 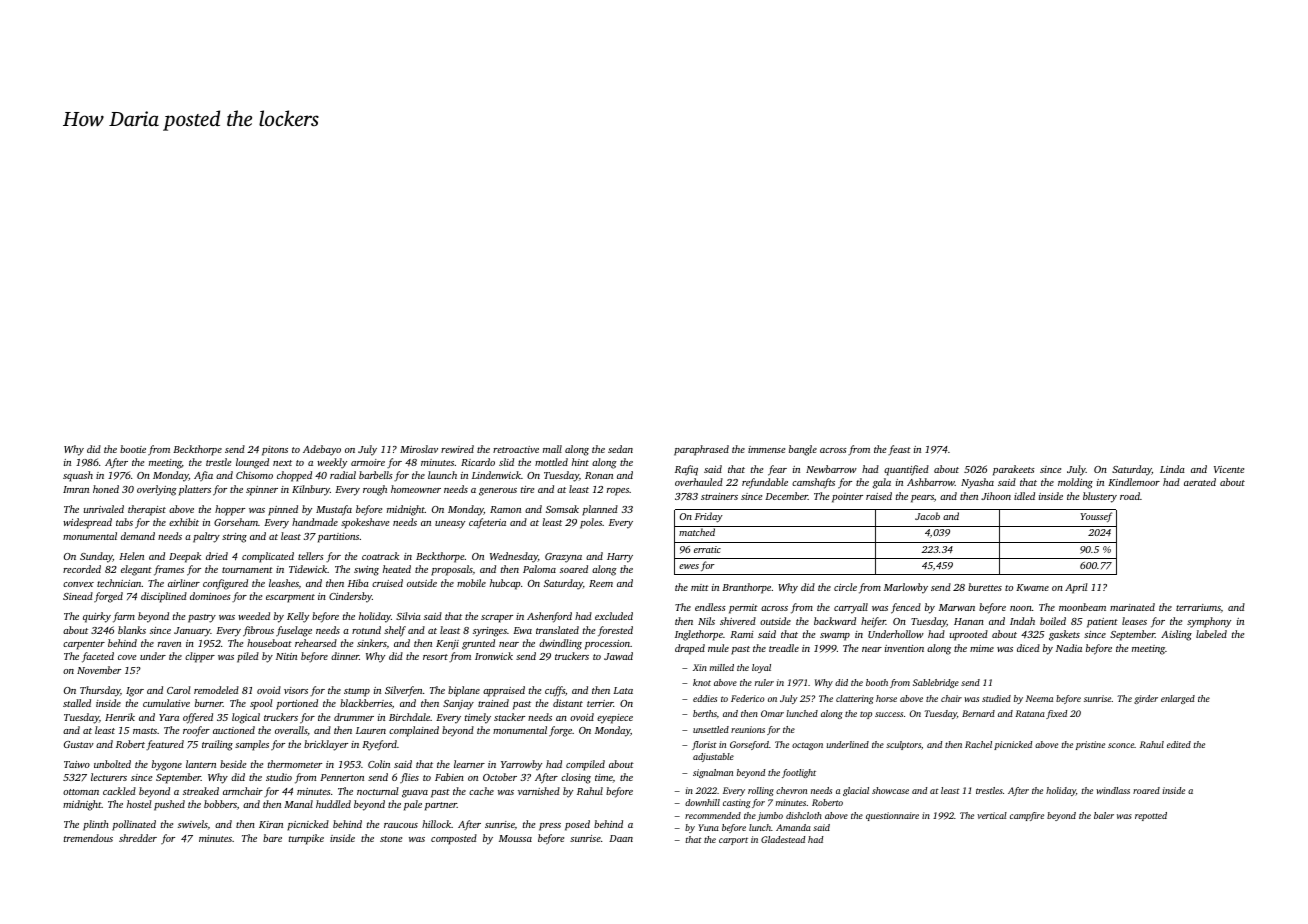 I want to click on overhauled, so click(x=699, y=482).
